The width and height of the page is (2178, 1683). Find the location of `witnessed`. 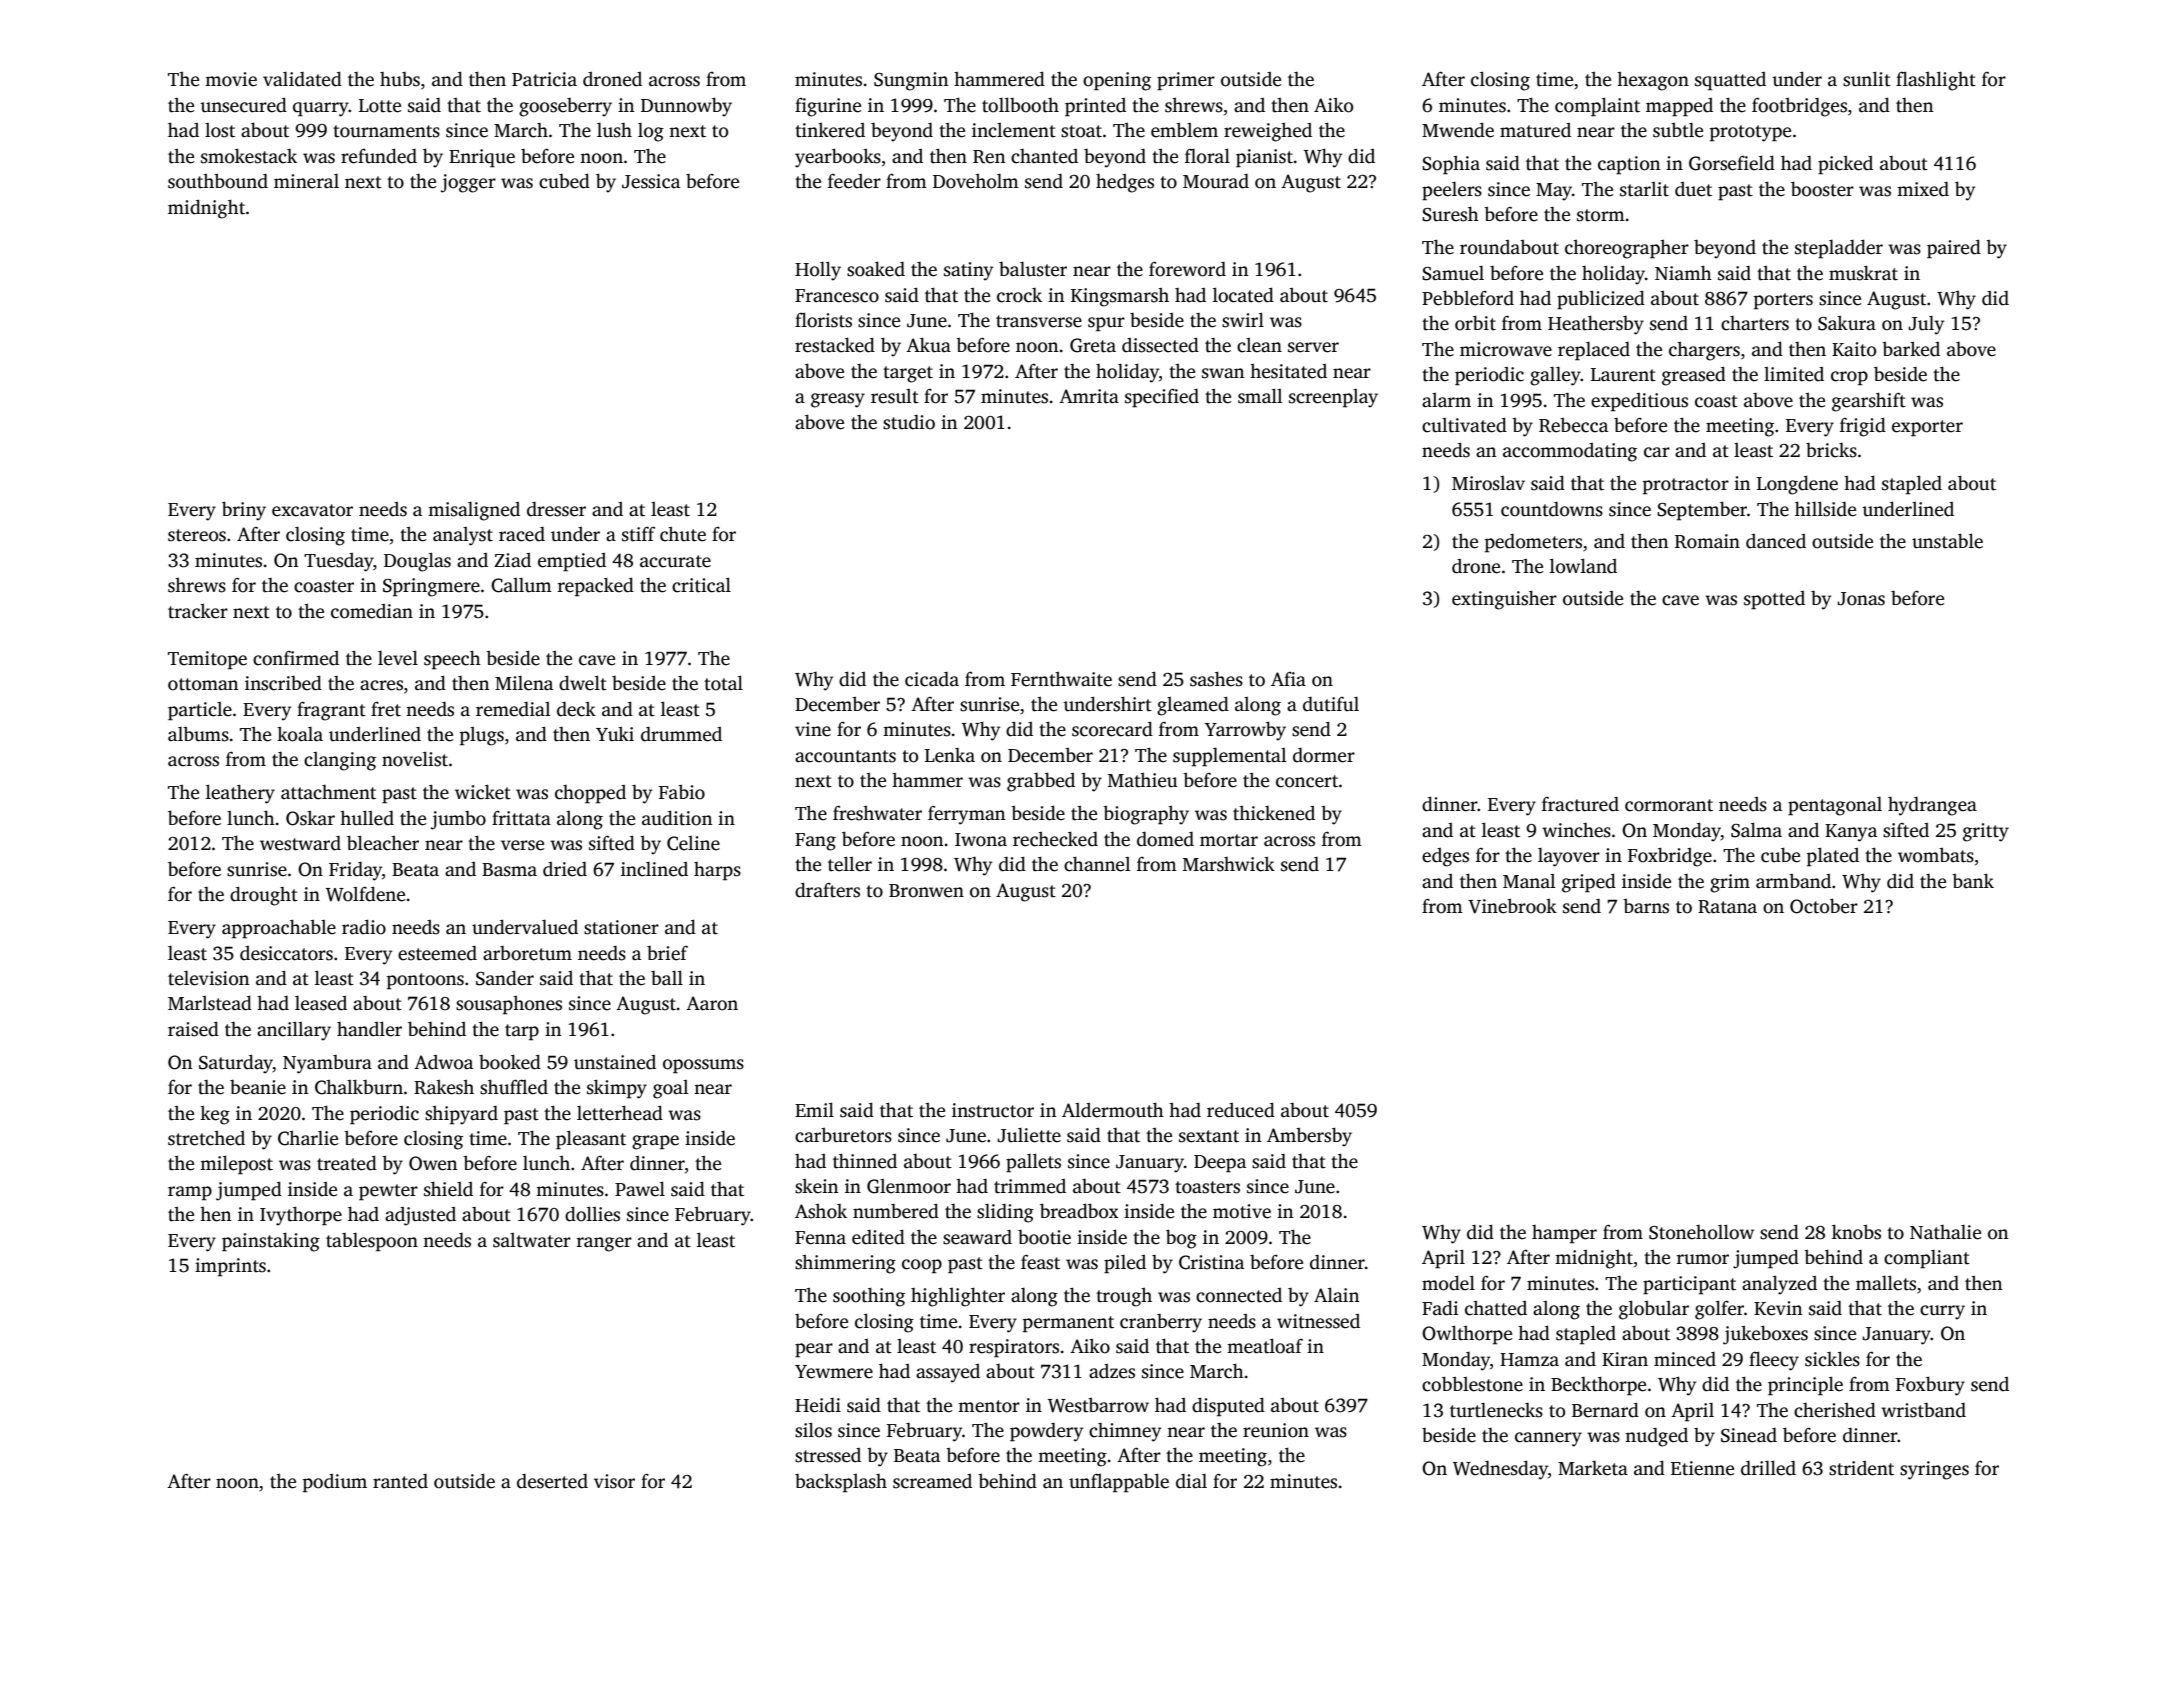

witnessed is located at coordinates (1318, 1321).
